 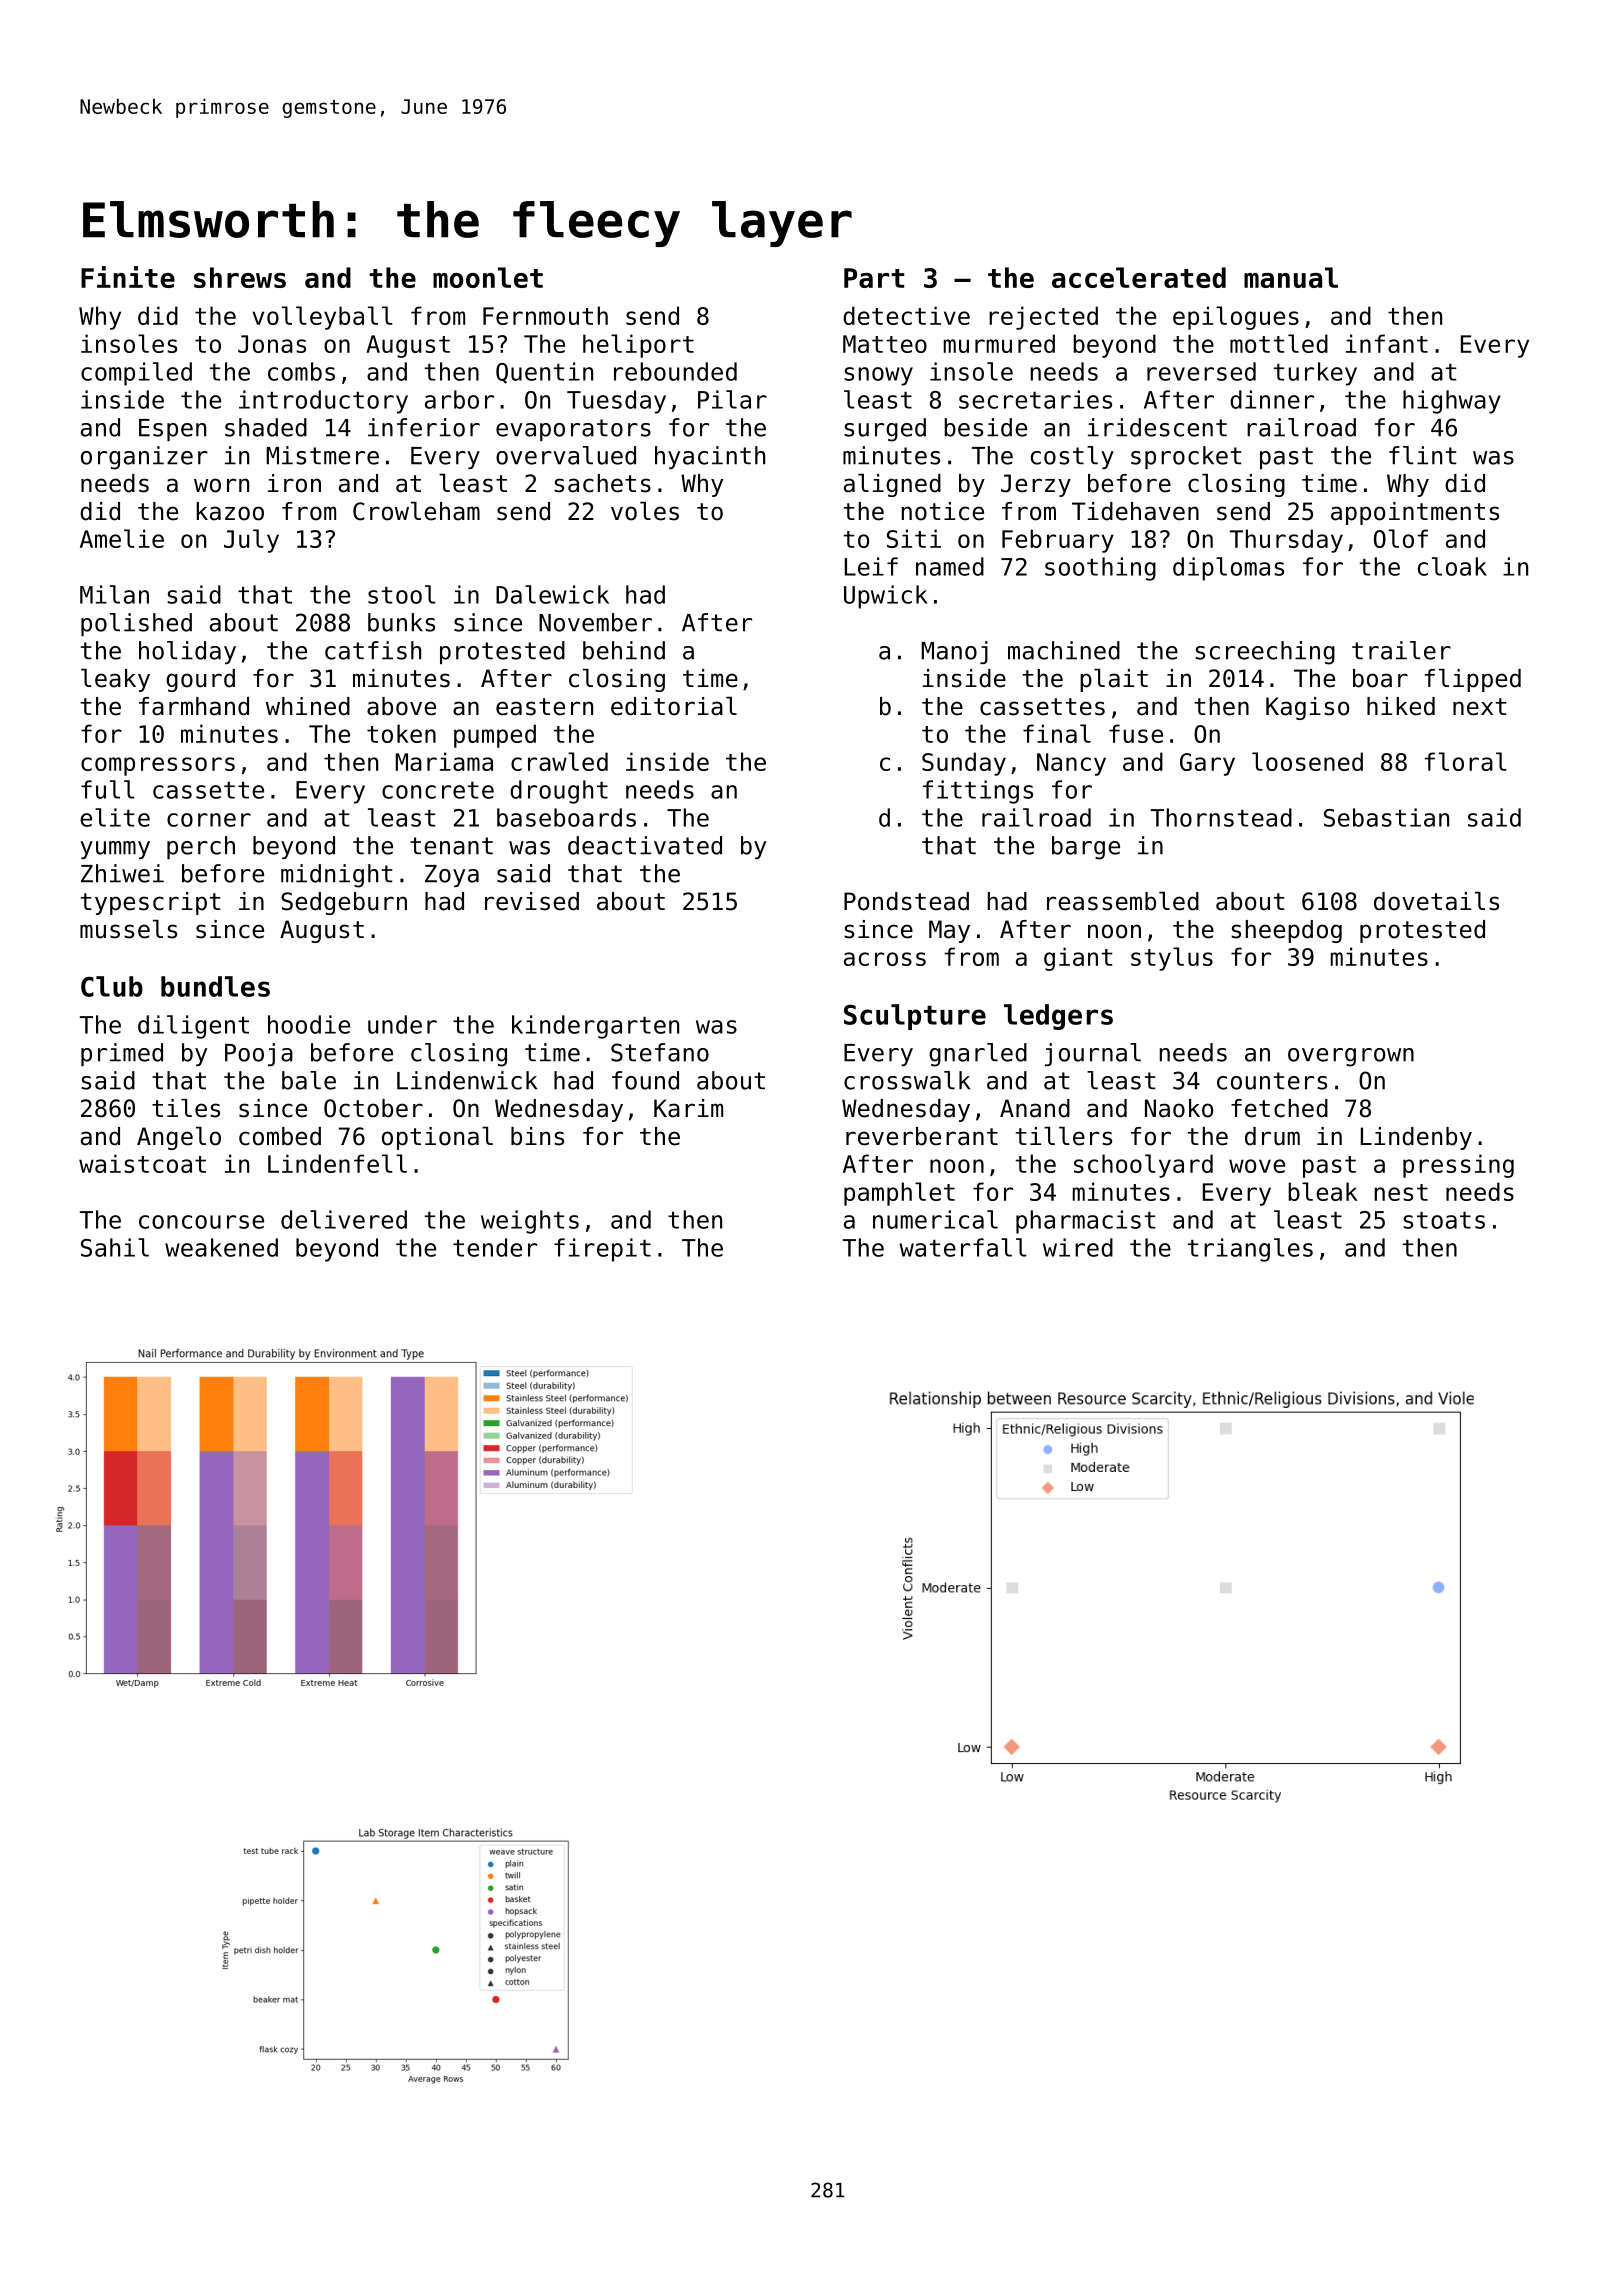 What do you see at coordinates (1123, 901) in the screenshot?
I see `reassembled` at bounding box center [1123, 901].
